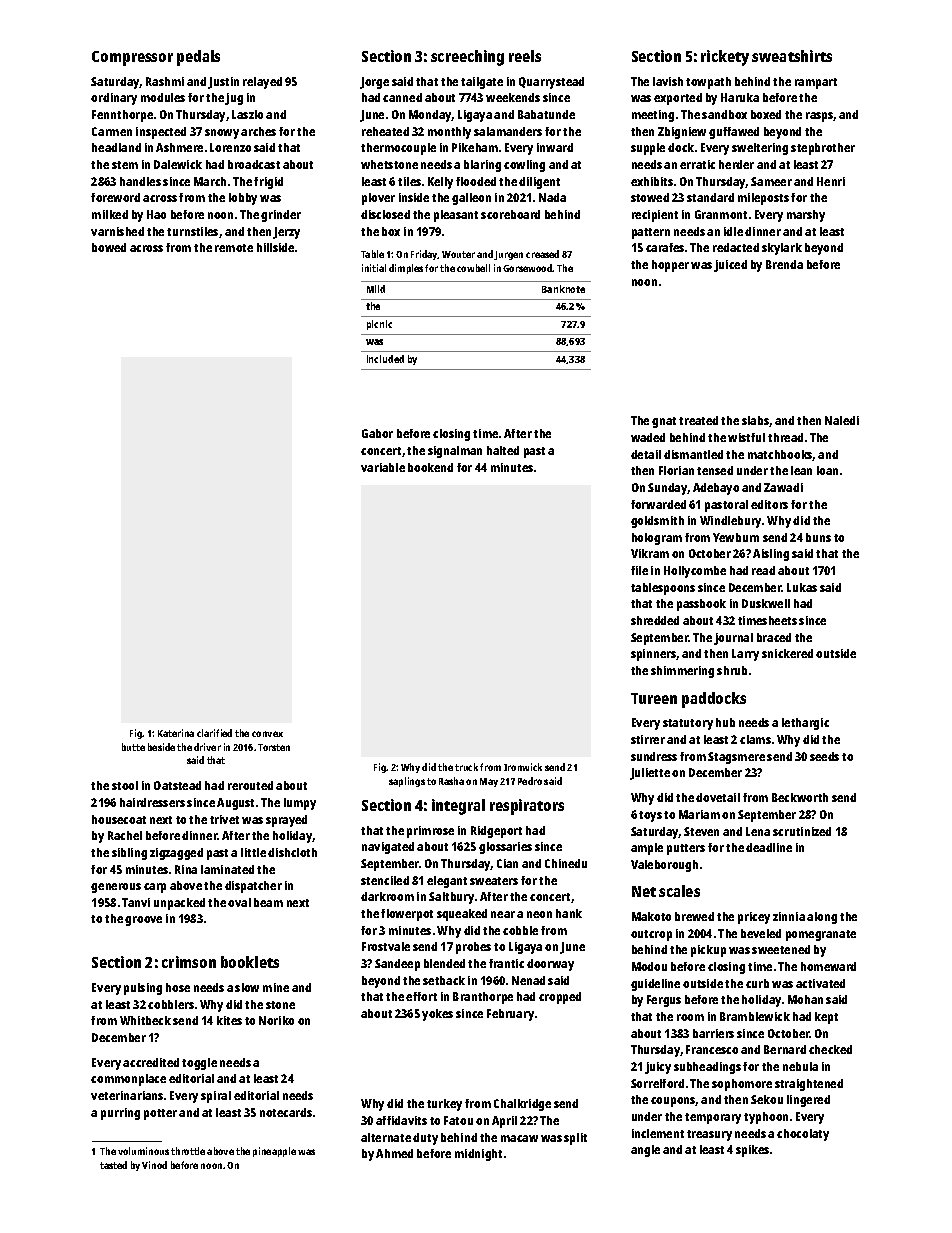 This image has width=952, height=1233. I want to click on canned, so click(402, 97).
